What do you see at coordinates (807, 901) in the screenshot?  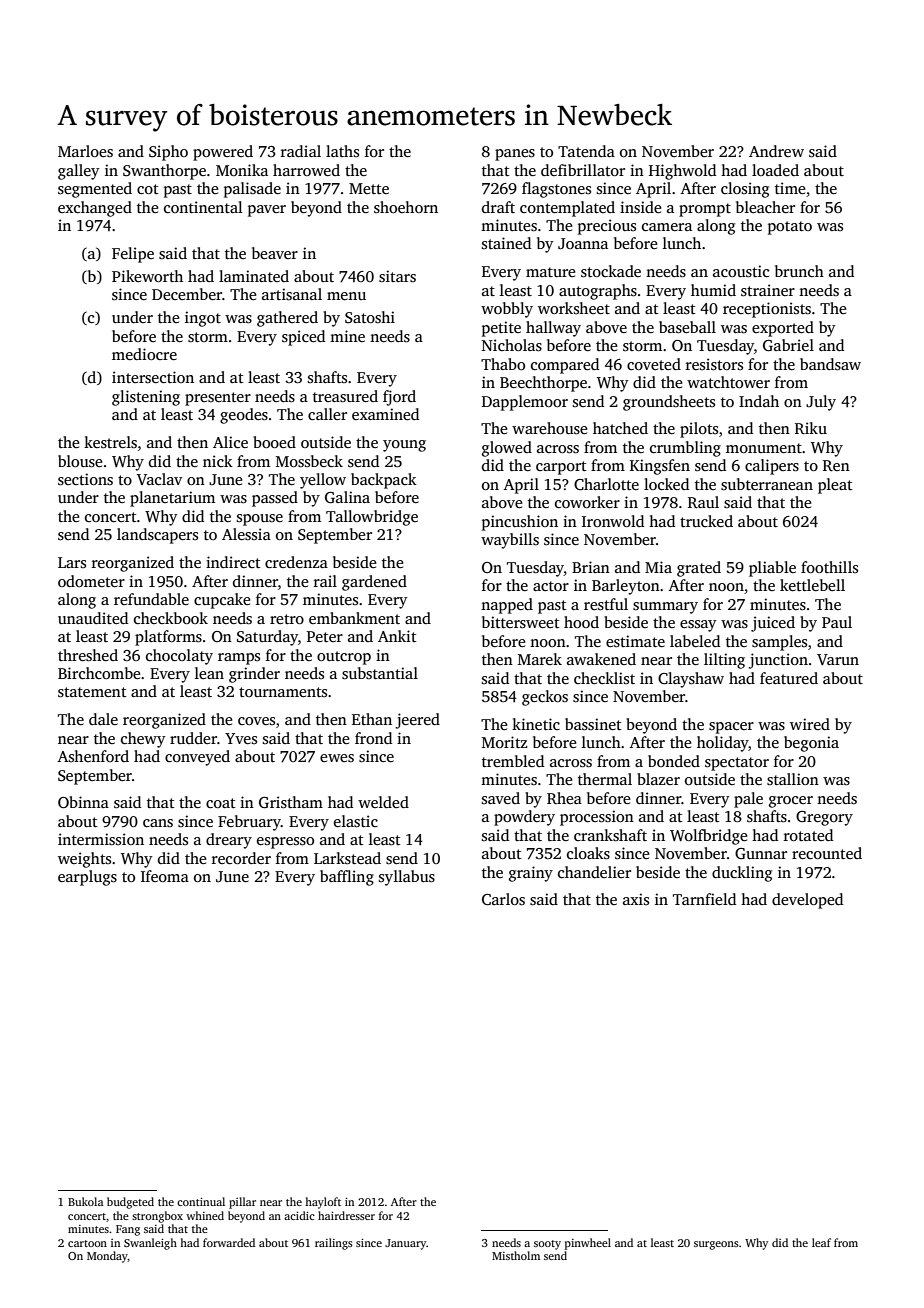 I see `developed` at bounding box center [807, 901].
